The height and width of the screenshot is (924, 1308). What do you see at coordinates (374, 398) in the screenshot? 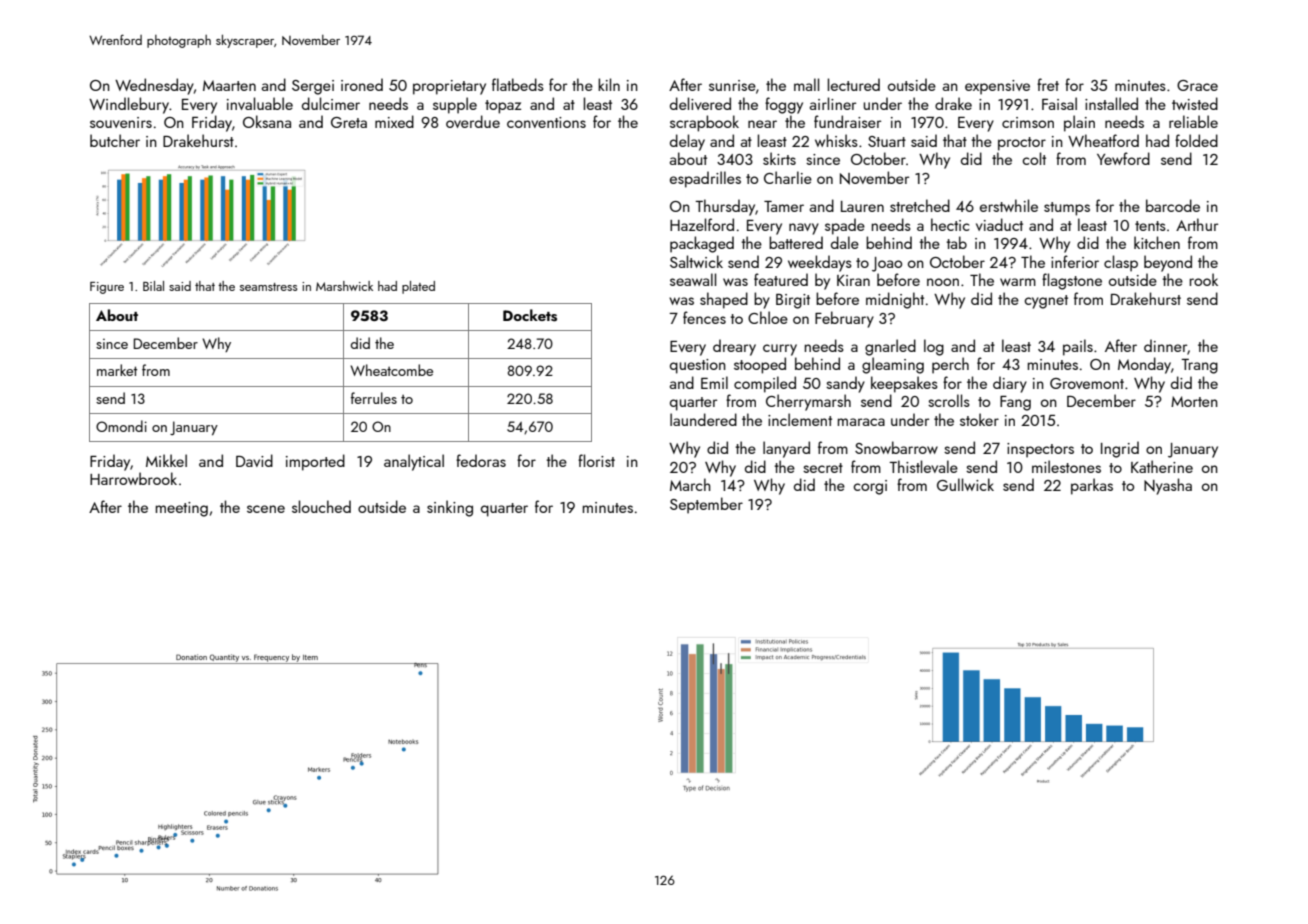
I see `ferrules` at bounding box center [374, 398].
